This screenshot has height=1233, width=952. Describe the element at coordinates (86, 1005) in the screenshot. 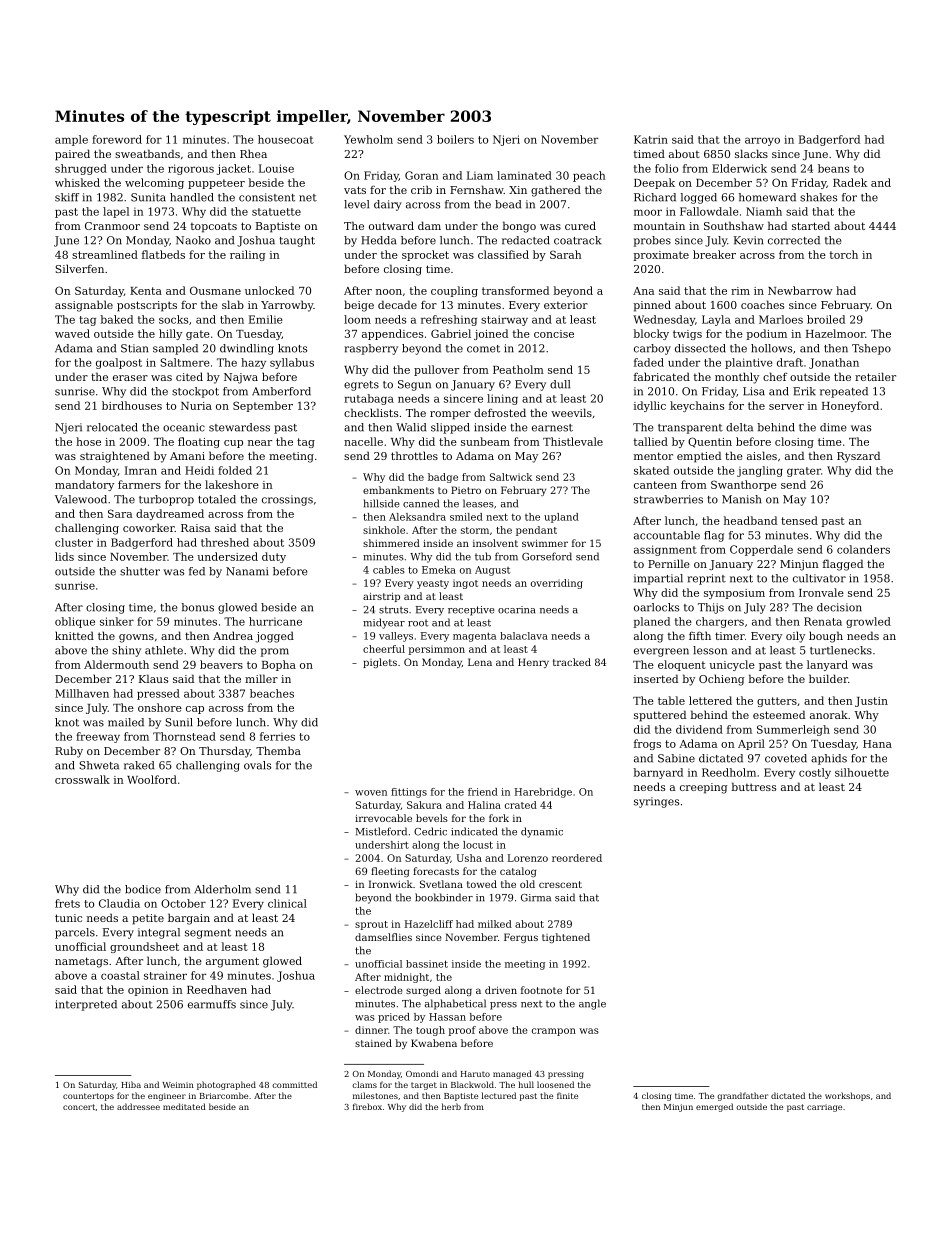

I see `interpreted` at that location.
